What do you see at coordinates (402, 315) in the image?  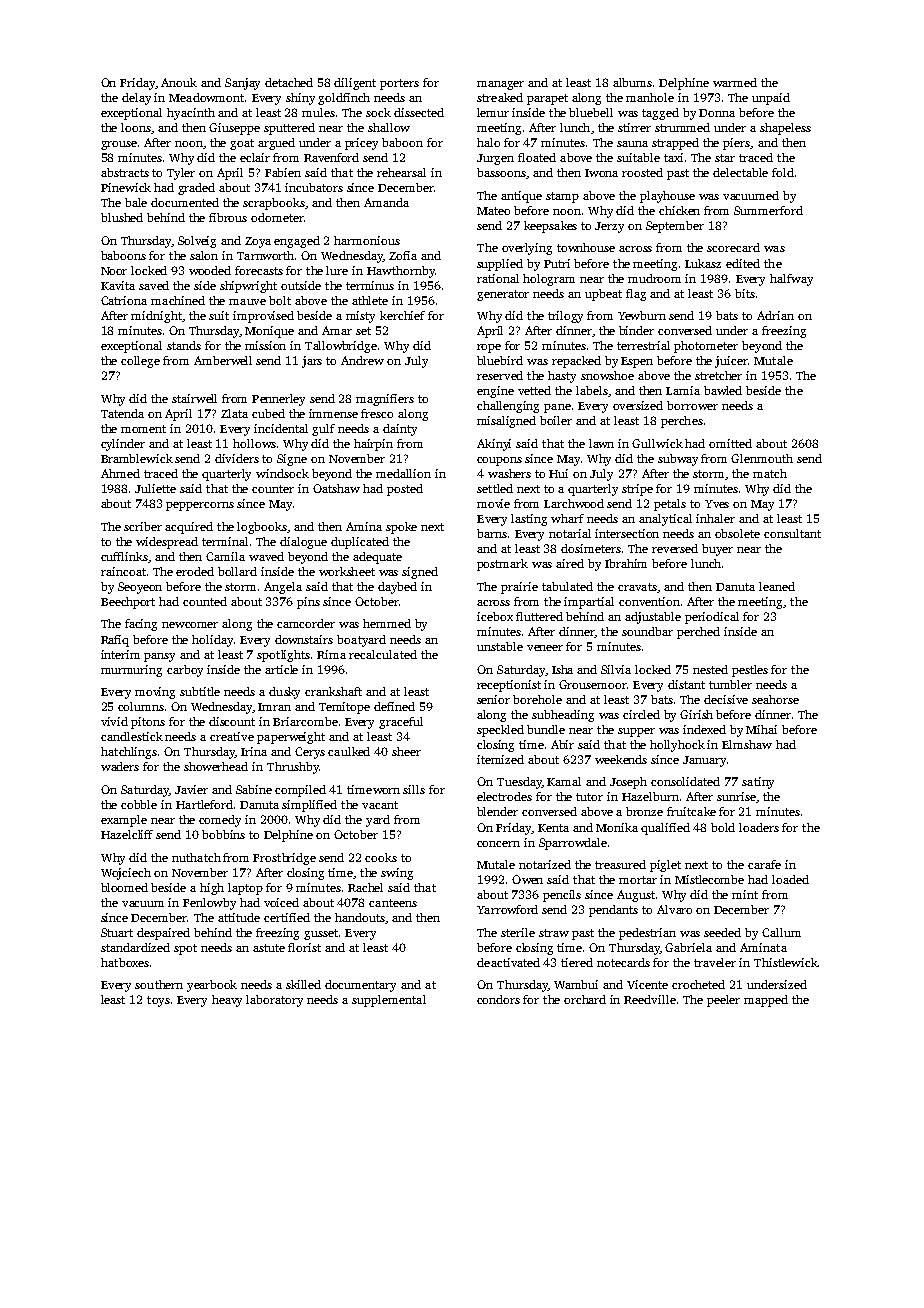 I see `kerchief` at bounding box center [402, 315].
